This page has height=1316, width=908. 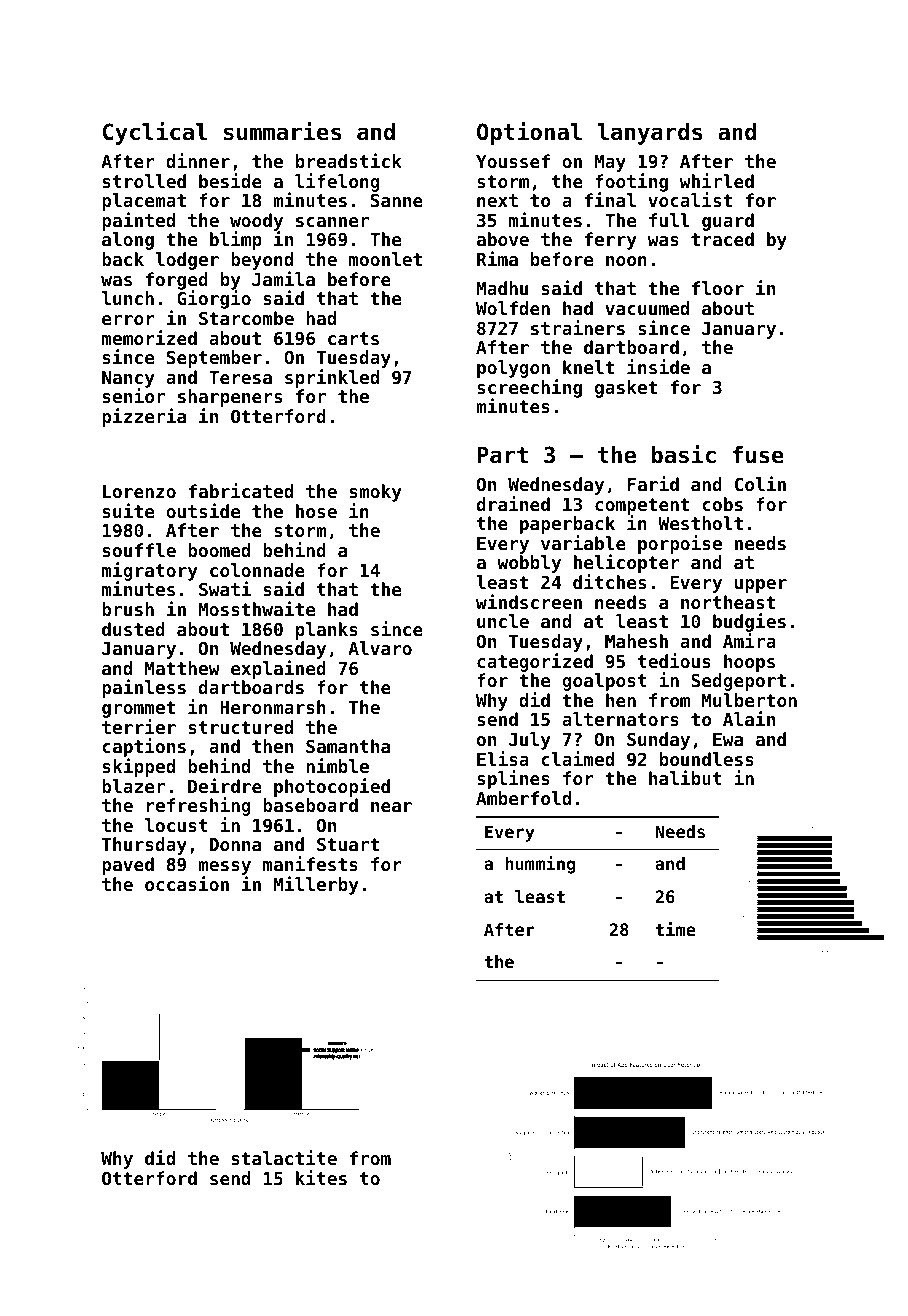 I want to click on memorized, so click(x=149, y=337).
